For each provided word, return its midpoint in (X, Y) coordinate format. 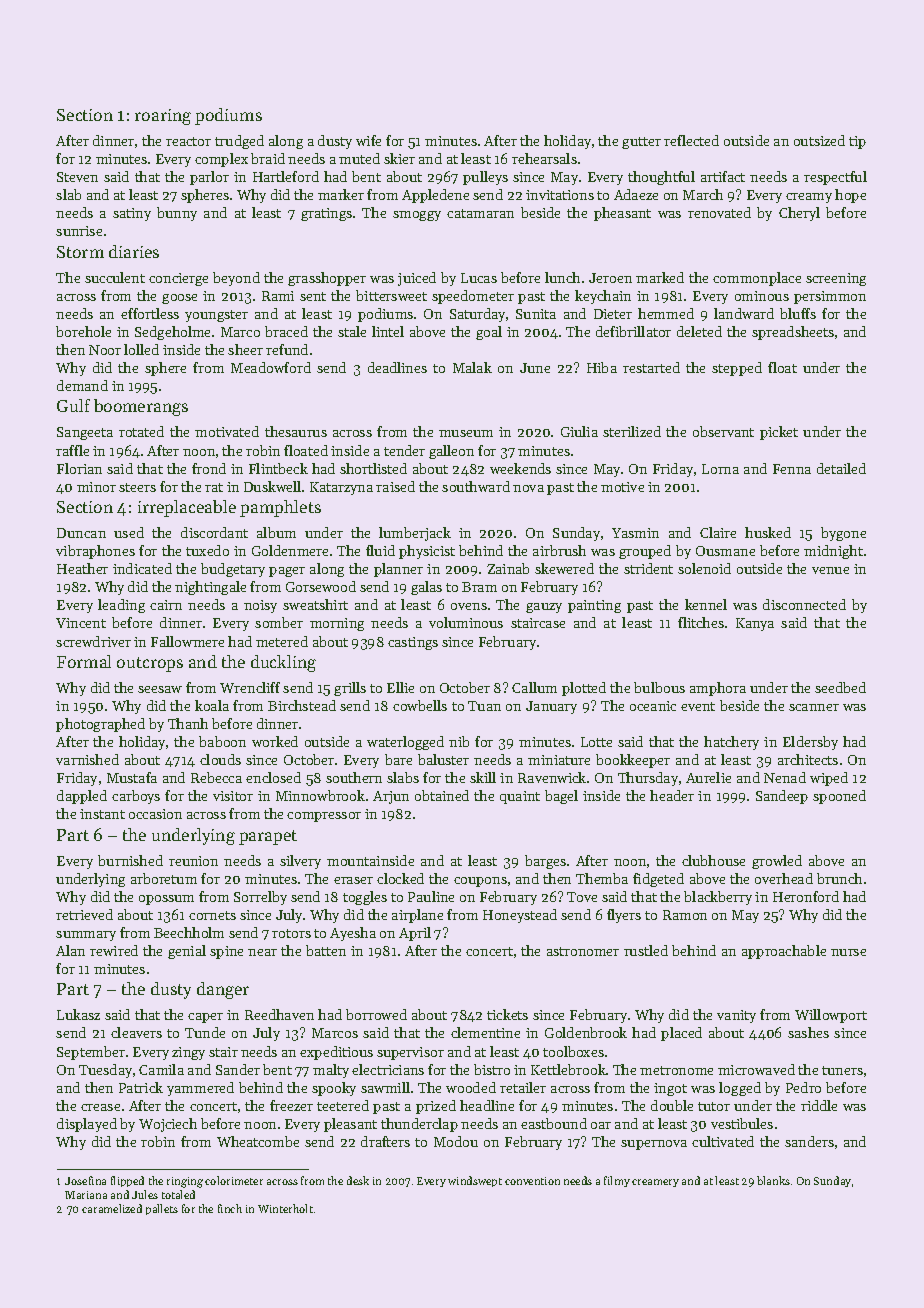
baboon (222, 741)
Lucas (479, 278)
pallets (162, 1209)
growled (777, 862)
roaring (163, 117)
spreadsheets (793, 333)
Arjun (391, 797)
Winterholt (285, 1208)
